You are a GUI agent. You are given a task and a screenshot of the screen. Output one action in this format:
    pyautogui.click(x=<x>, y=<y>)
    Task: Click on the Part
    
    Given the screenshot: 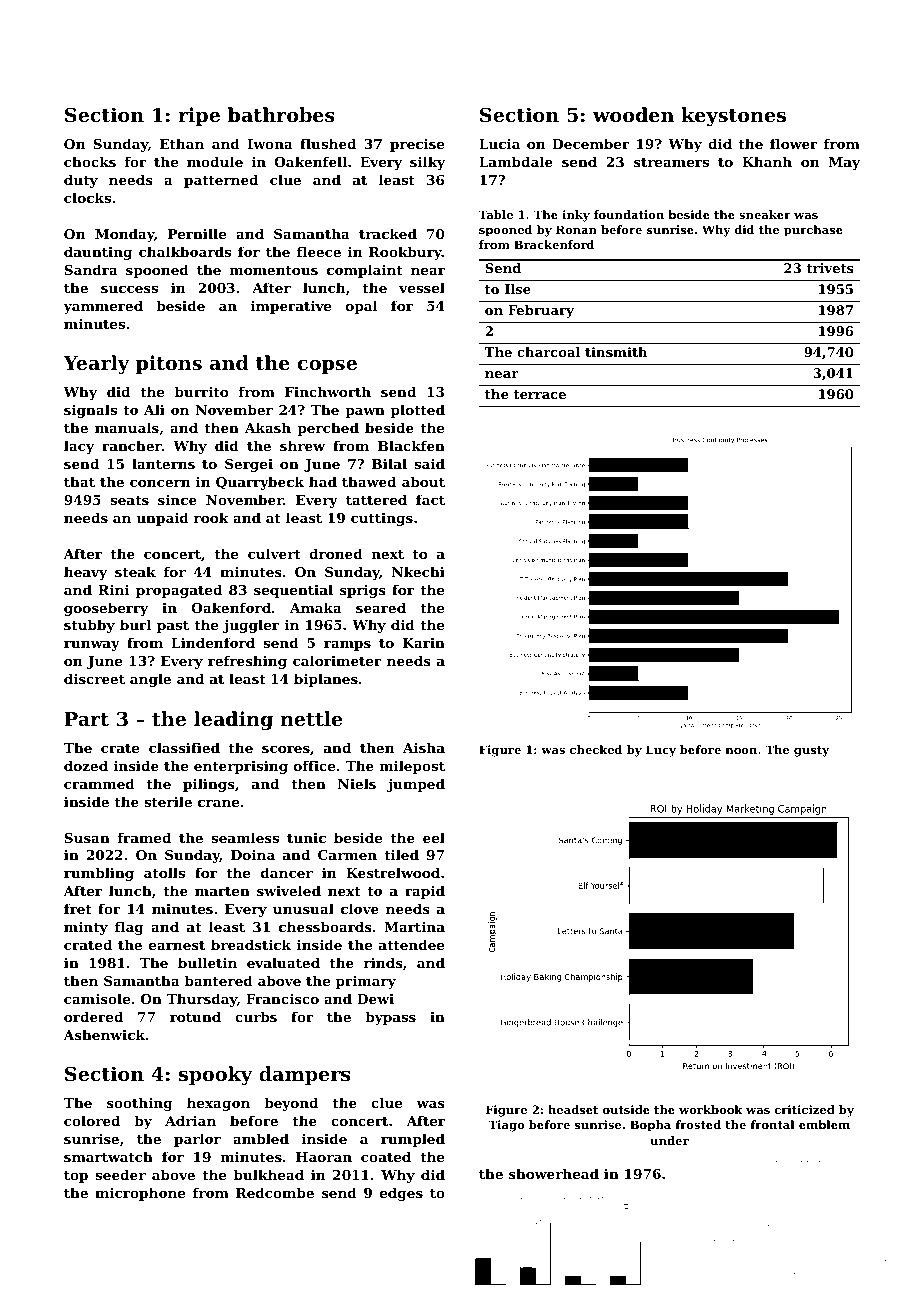 What is the action you would take?
    pyautogui.click(x=86, y=719)
